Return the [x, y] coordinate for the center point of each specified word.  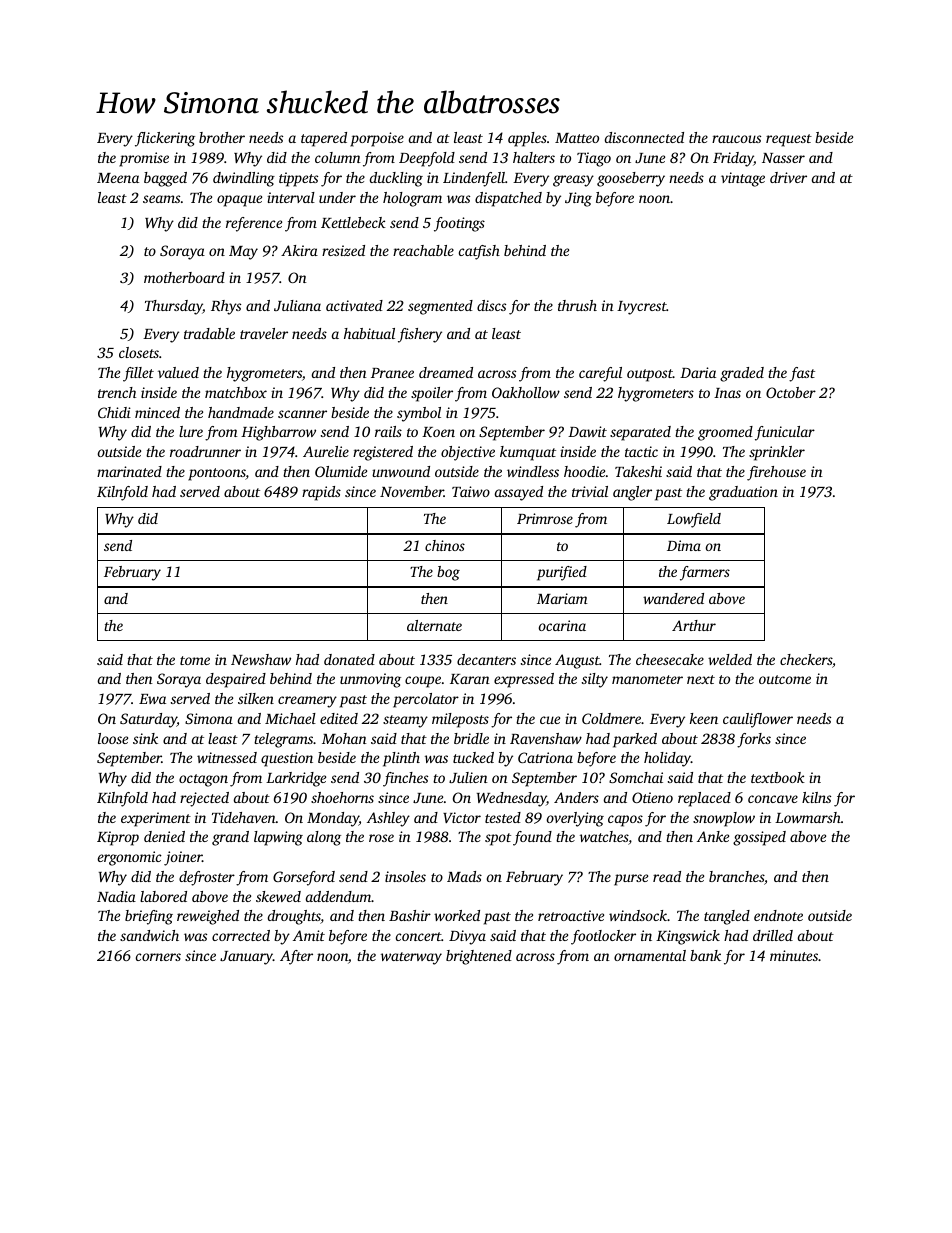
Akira [299, 250]
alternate [434, 625]
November [412, 491]
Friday [733, 159]
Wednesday [511, 799]
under [337, 197]
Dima [684, 545]
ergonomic [130, 858]
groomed [725, 433]
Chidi [114, 412]
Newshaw [261, 659]
